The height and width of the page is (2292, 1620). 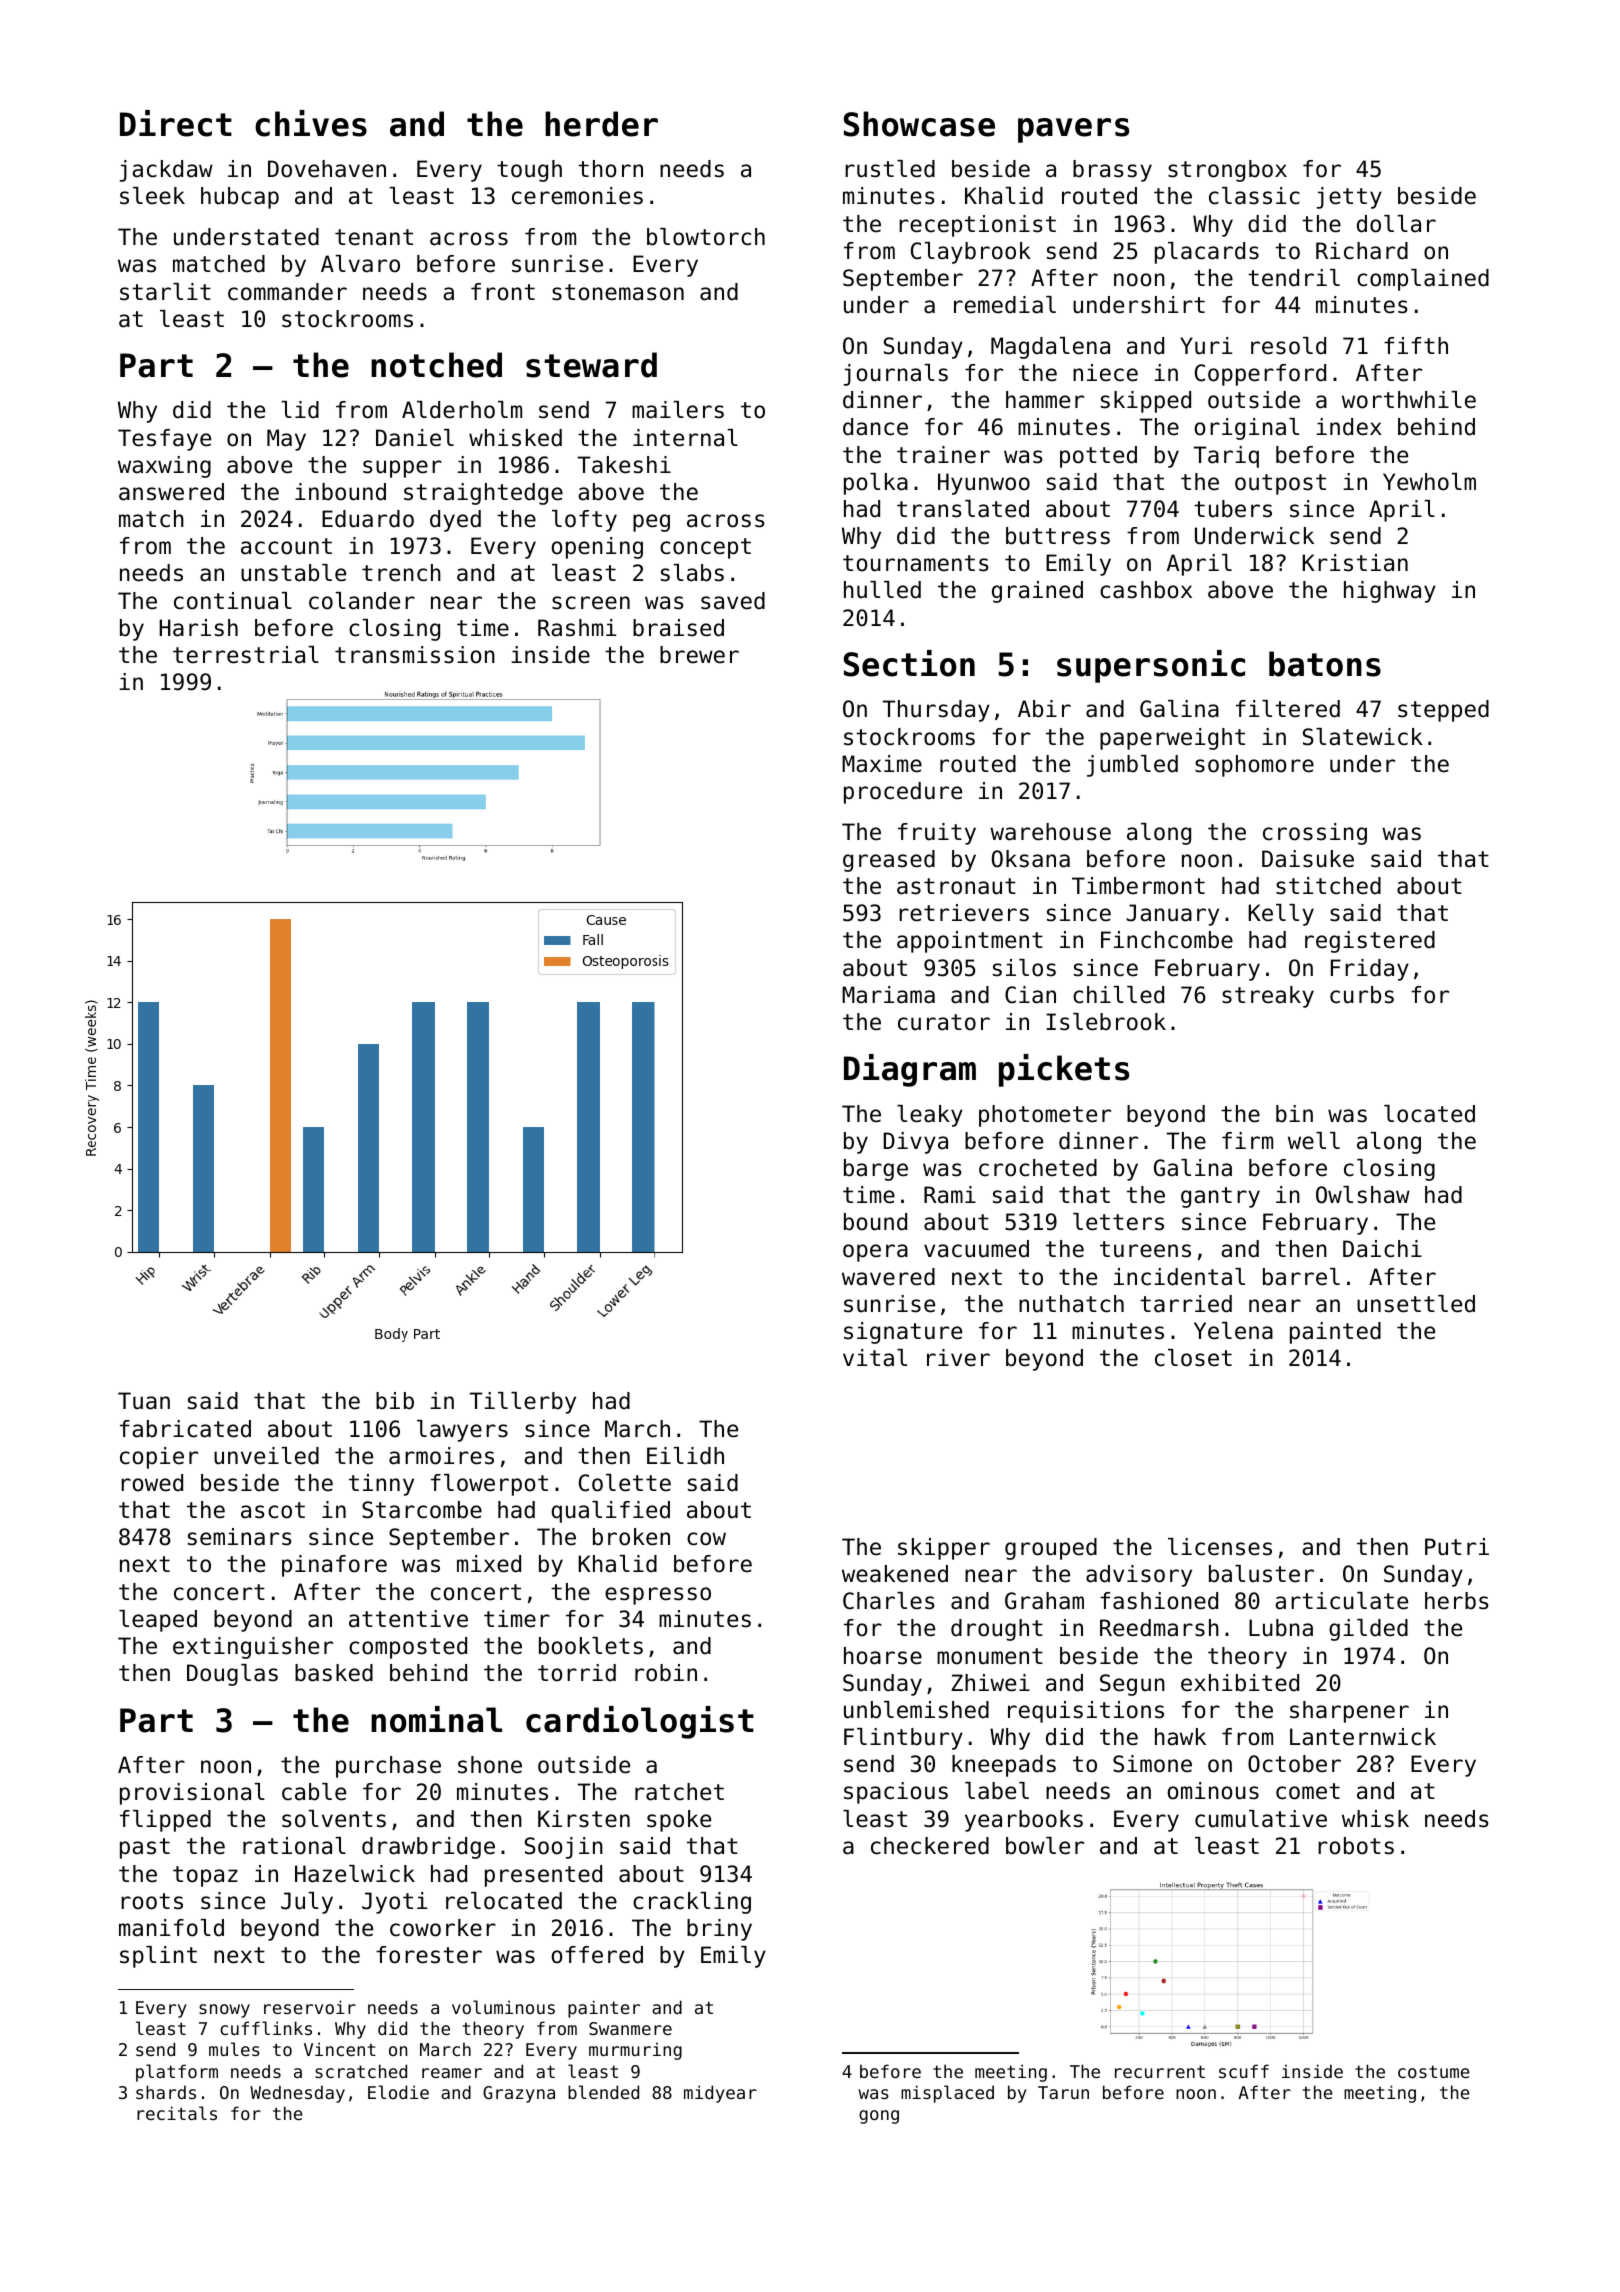 What do you see at coordinates (890, 169) in the page?
I see `rustled` at bounding box center [890, 169].
